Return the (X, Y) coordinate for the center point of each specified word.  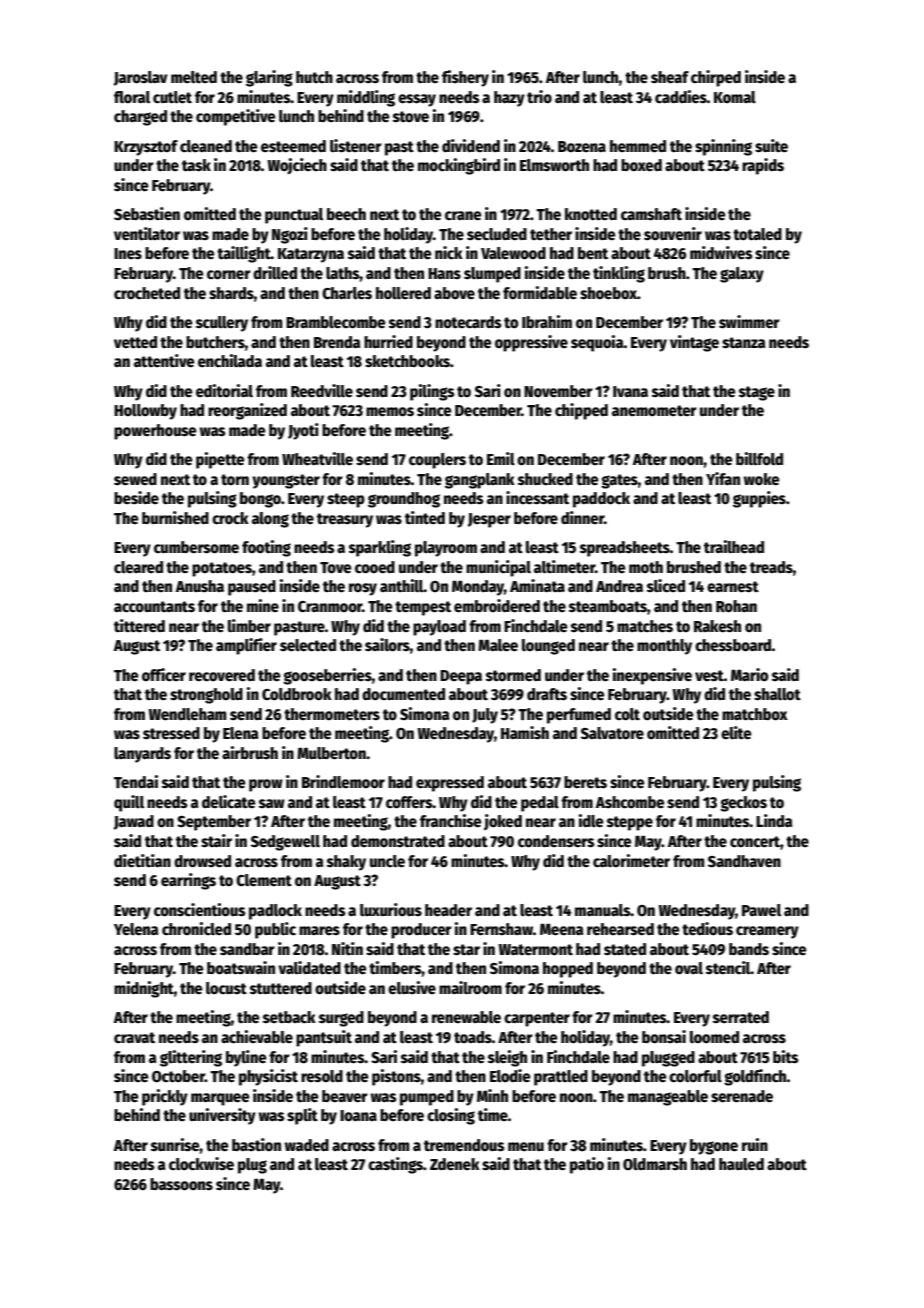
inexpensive (652, 676)
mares (319, 930)
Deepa (461, 677)
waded (307, 1145)
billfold (759, 459)
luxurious (391, 909)
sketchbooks (407, 361)
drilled (275, 272)
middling (366, 98)
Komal (735, 97)
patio (587, 1165)
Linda (774, 820)
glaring (269, 78)
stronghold (206, 696)
